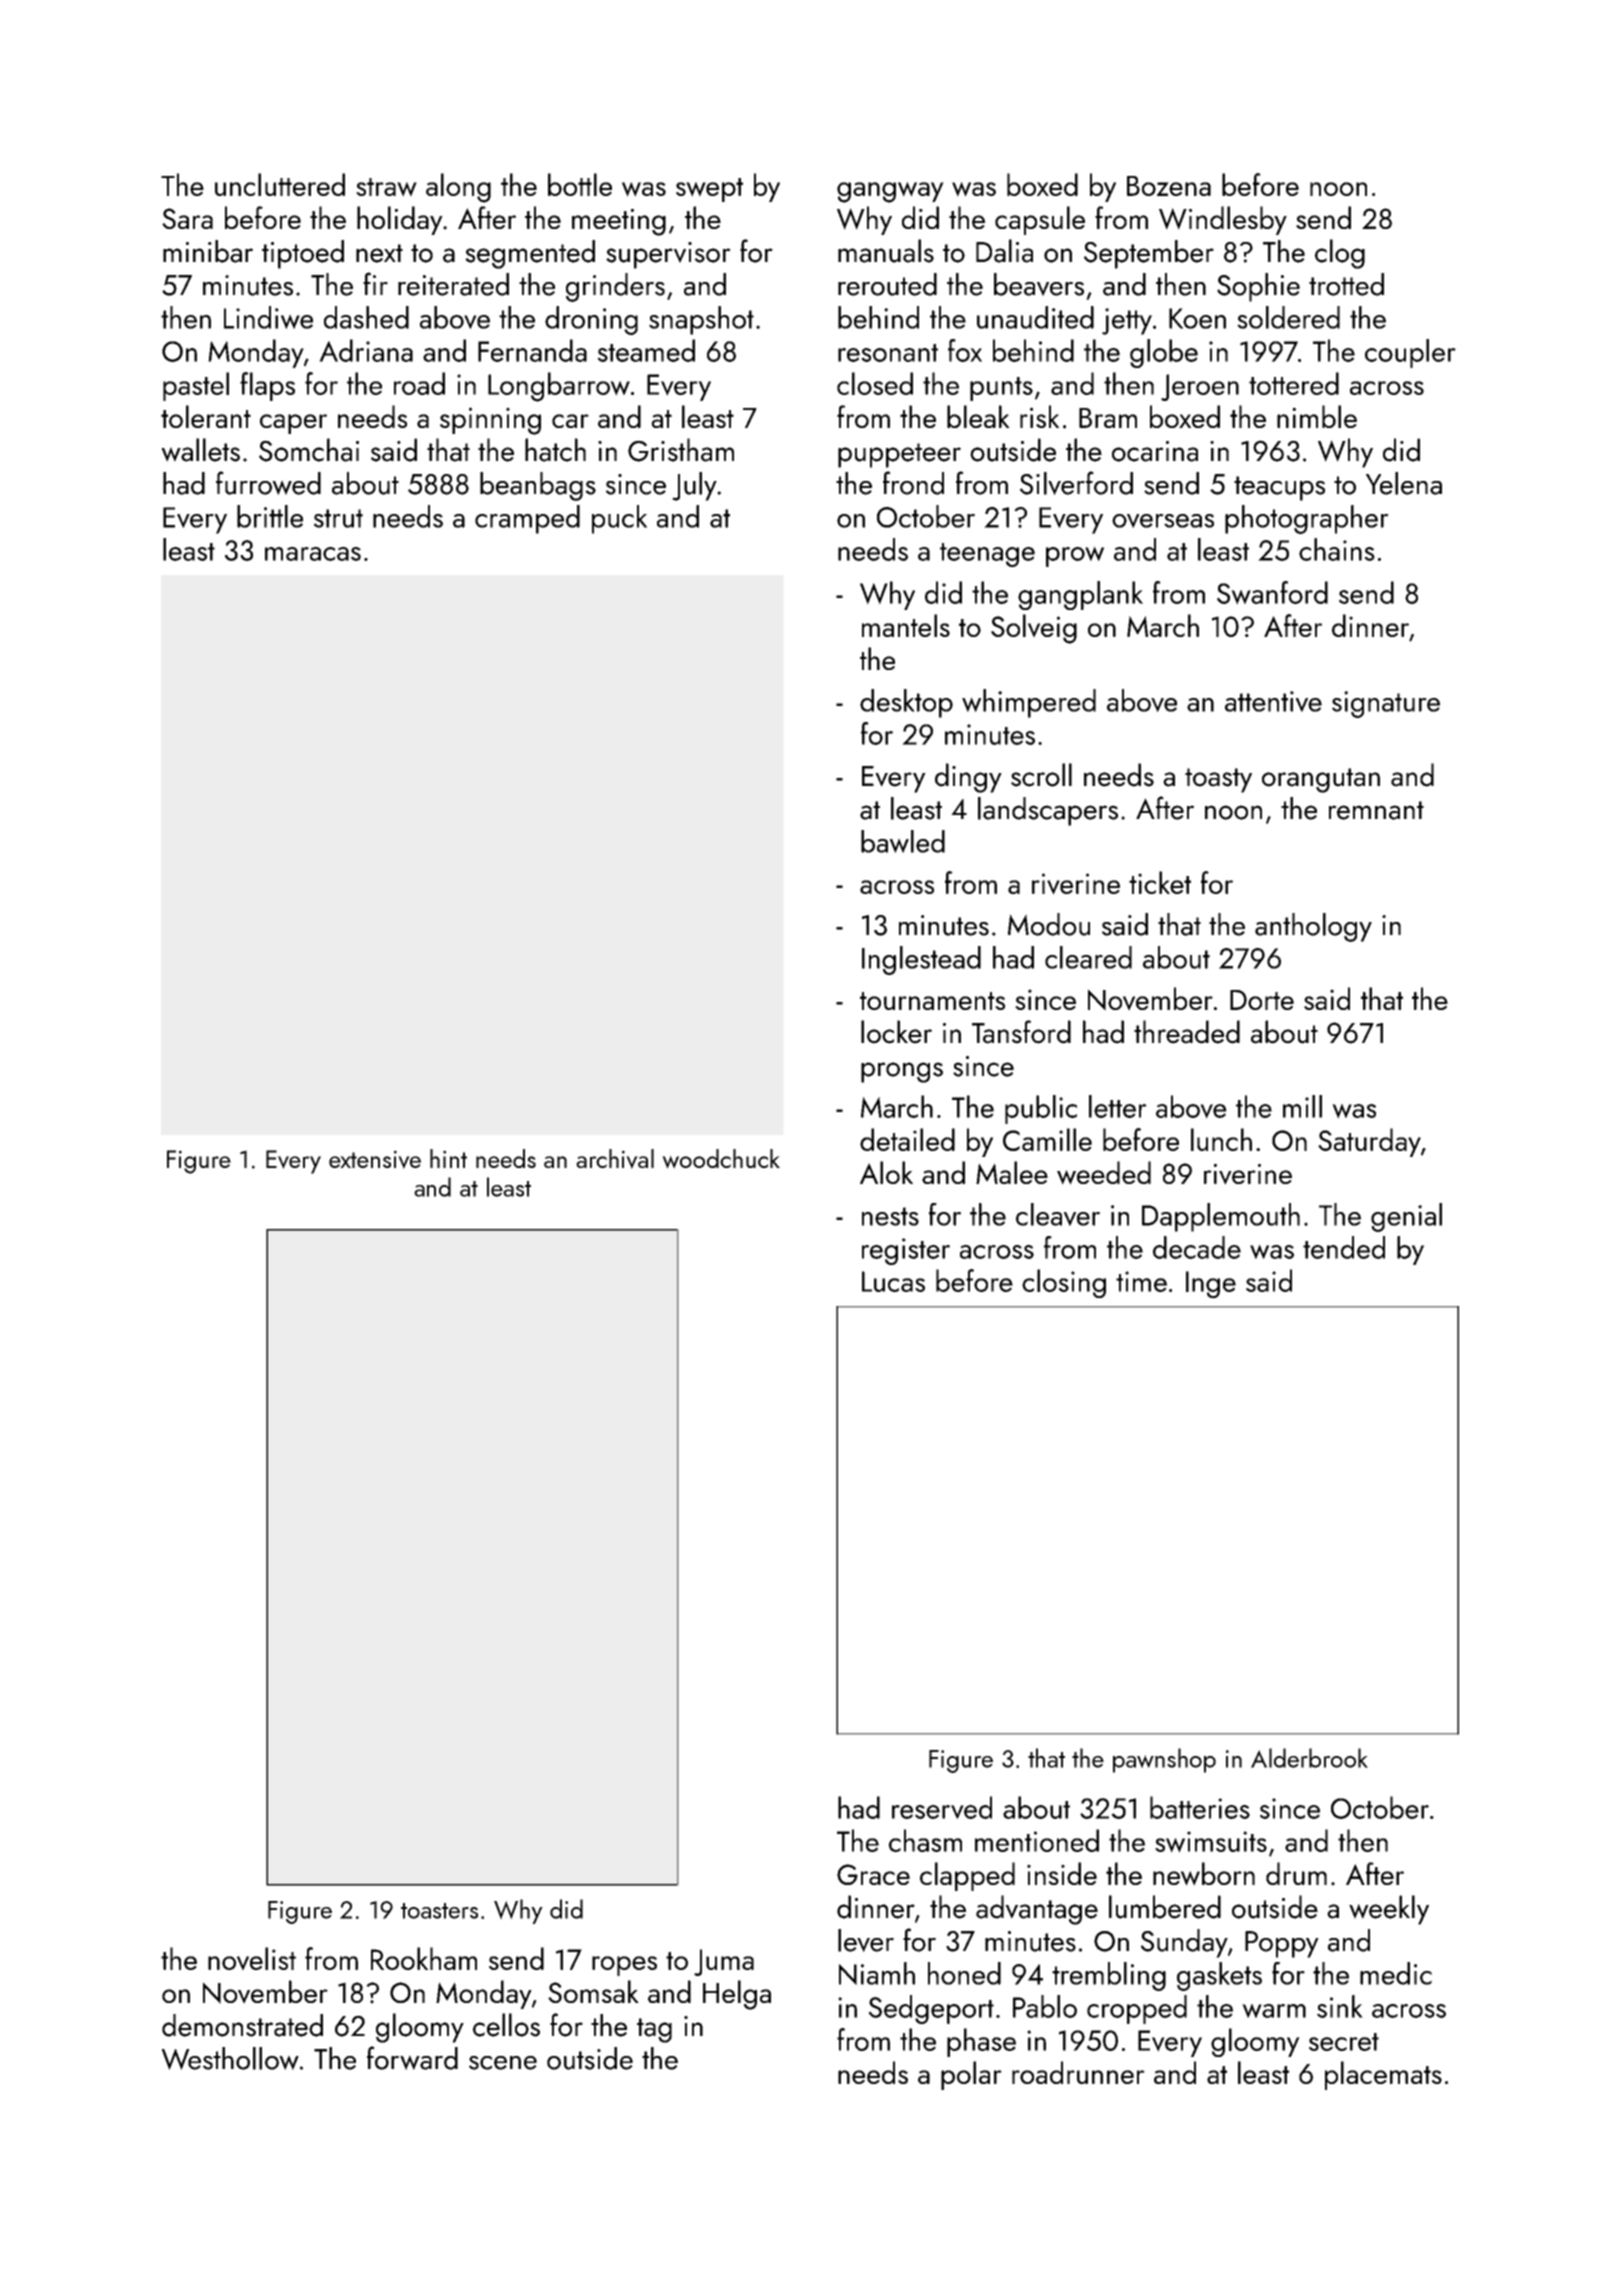 Image resolution: width=1620 pixels, height=2292 pixels. Describe the element at coordinates (424, 1958) in the screenshot. I see `Rookham` at that location.
